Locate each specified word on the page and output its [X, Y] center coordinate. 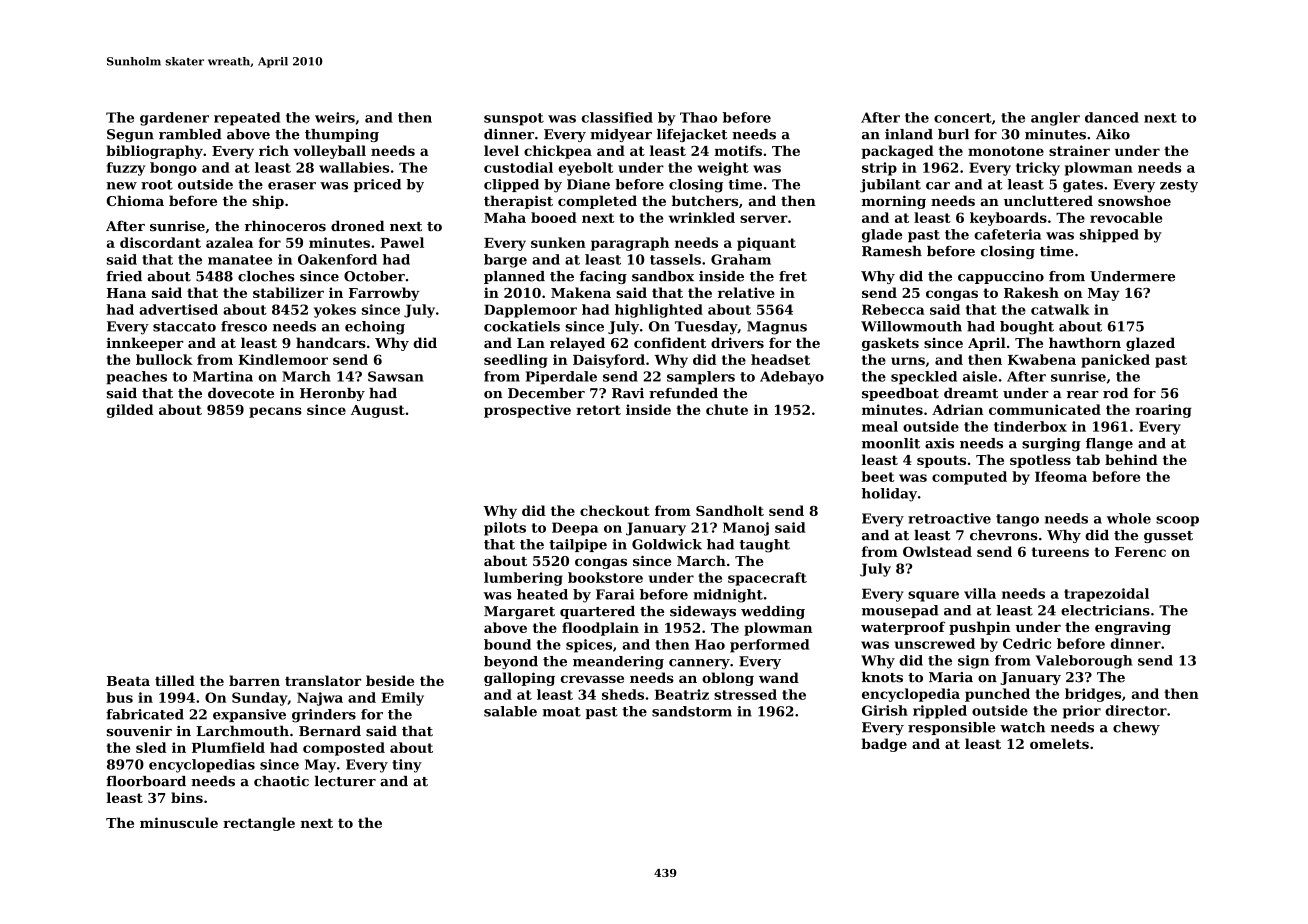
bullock [164, 359]
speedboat [900, 394]
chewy [1136, 728]
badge [884, 745]
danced [1112, 117]
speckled [924, 378]
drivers [737, 342]
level [501, 150]
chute [727, 409]
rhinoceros [285, 225]
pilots [505, 529]
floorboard [146, 781]
